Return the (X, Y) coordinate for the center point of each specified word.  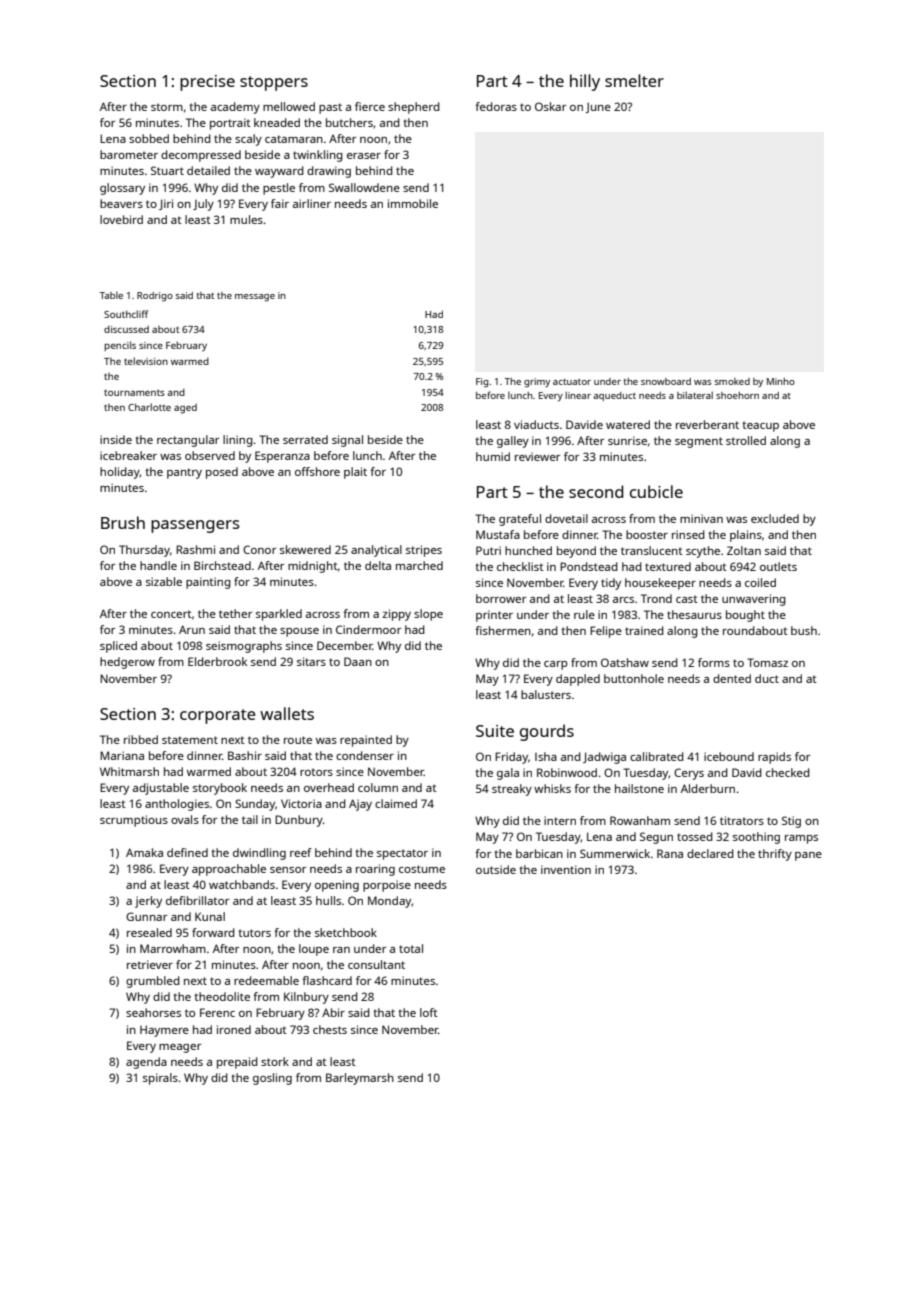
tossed (695, 836)
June (598, 107)
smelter (634, 80)
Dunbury (299, 821)
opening (337, 886)
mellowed (289, 106)
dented (732, 678)
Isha (546, 756)
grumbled (153, 982)
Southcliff (126, 314)
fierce (370, 106)
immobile (413, 203)
